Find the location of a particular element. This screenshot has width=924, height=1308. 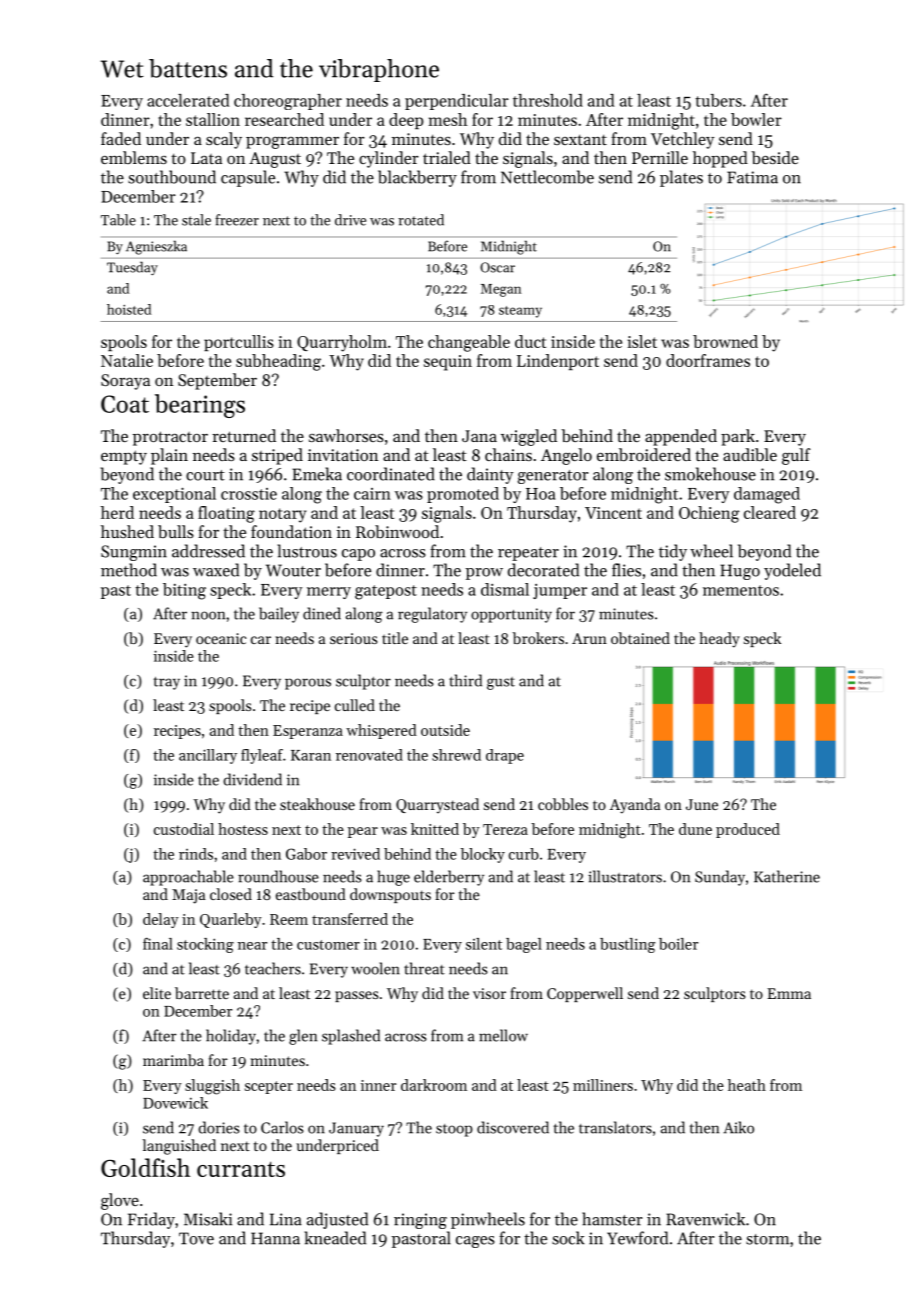

illustrators is located at coordinates (625, 876).
